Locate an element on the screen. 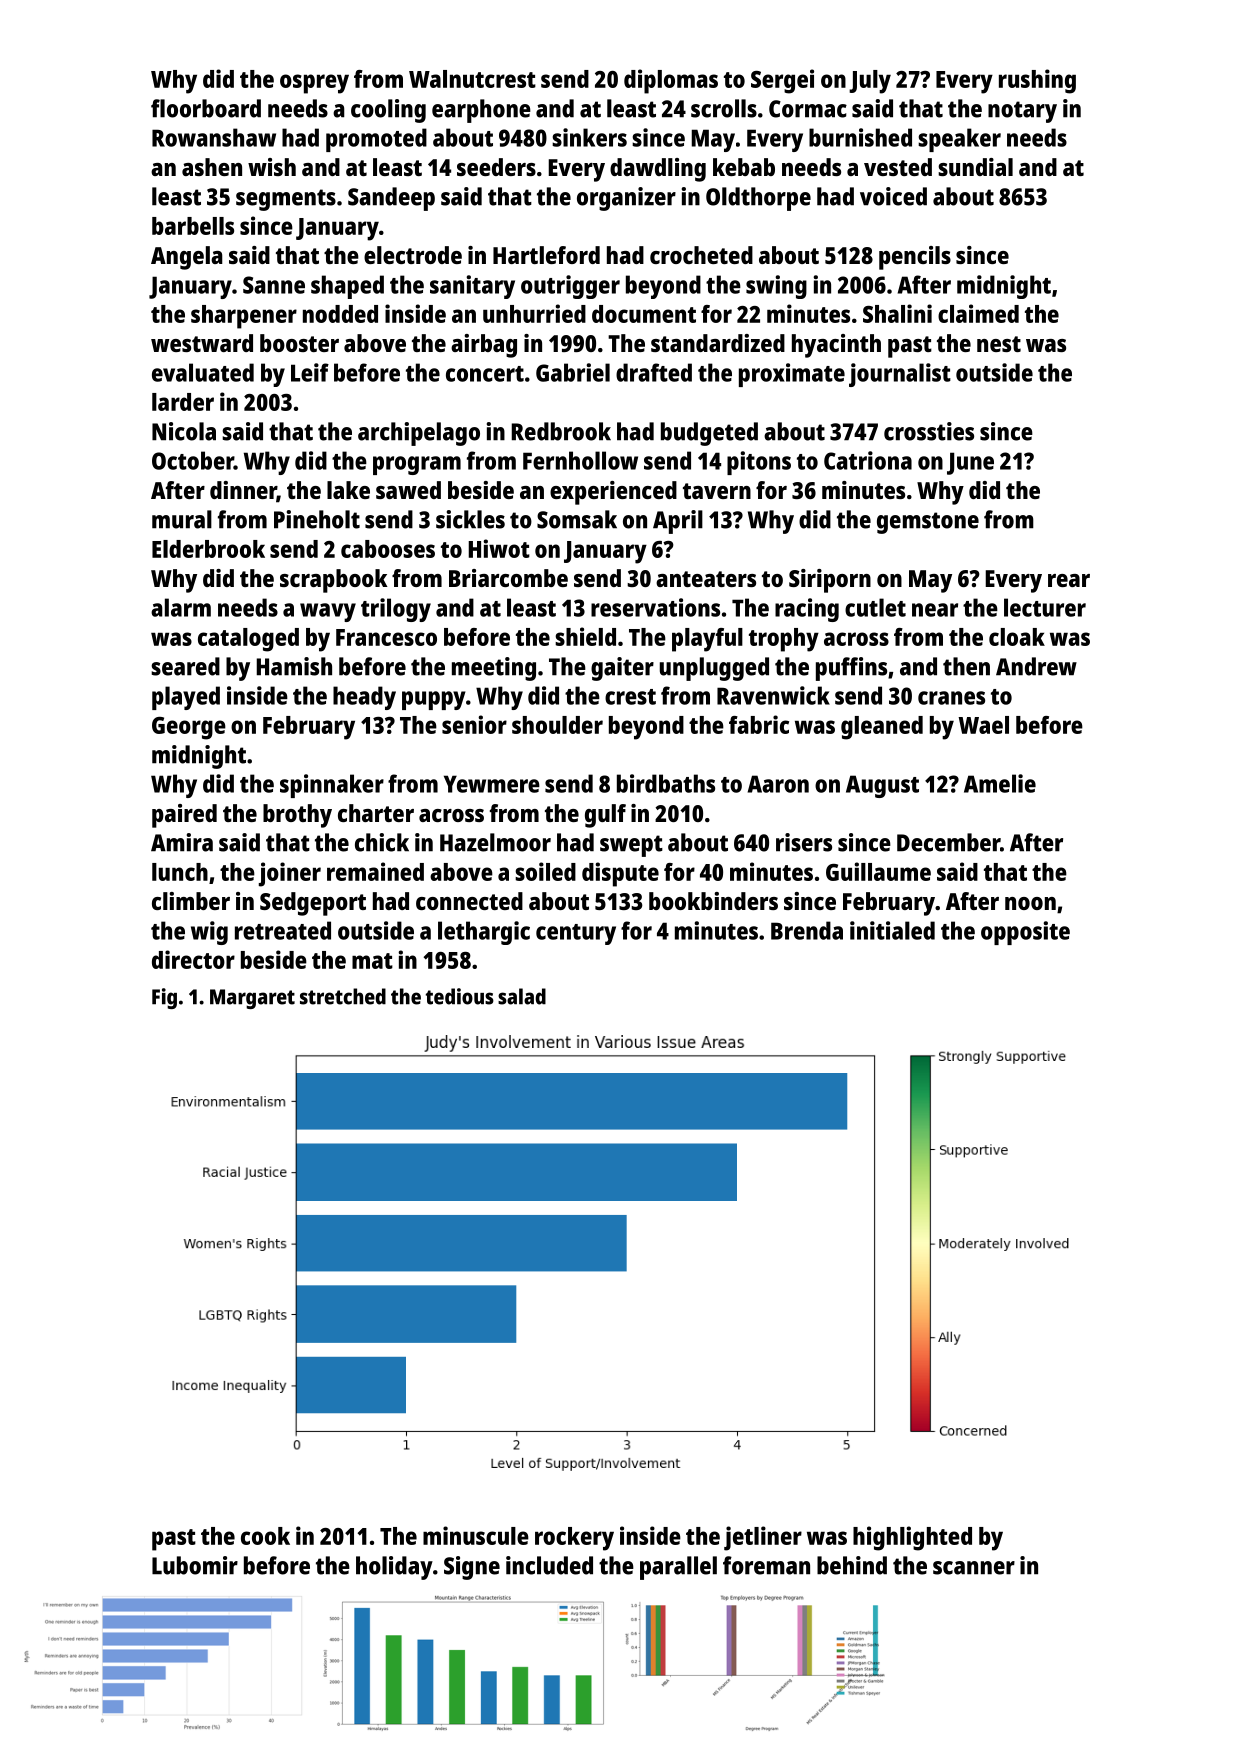 The image size is (1243, 1758). highlighted is located at coordinates (912, 1538).
